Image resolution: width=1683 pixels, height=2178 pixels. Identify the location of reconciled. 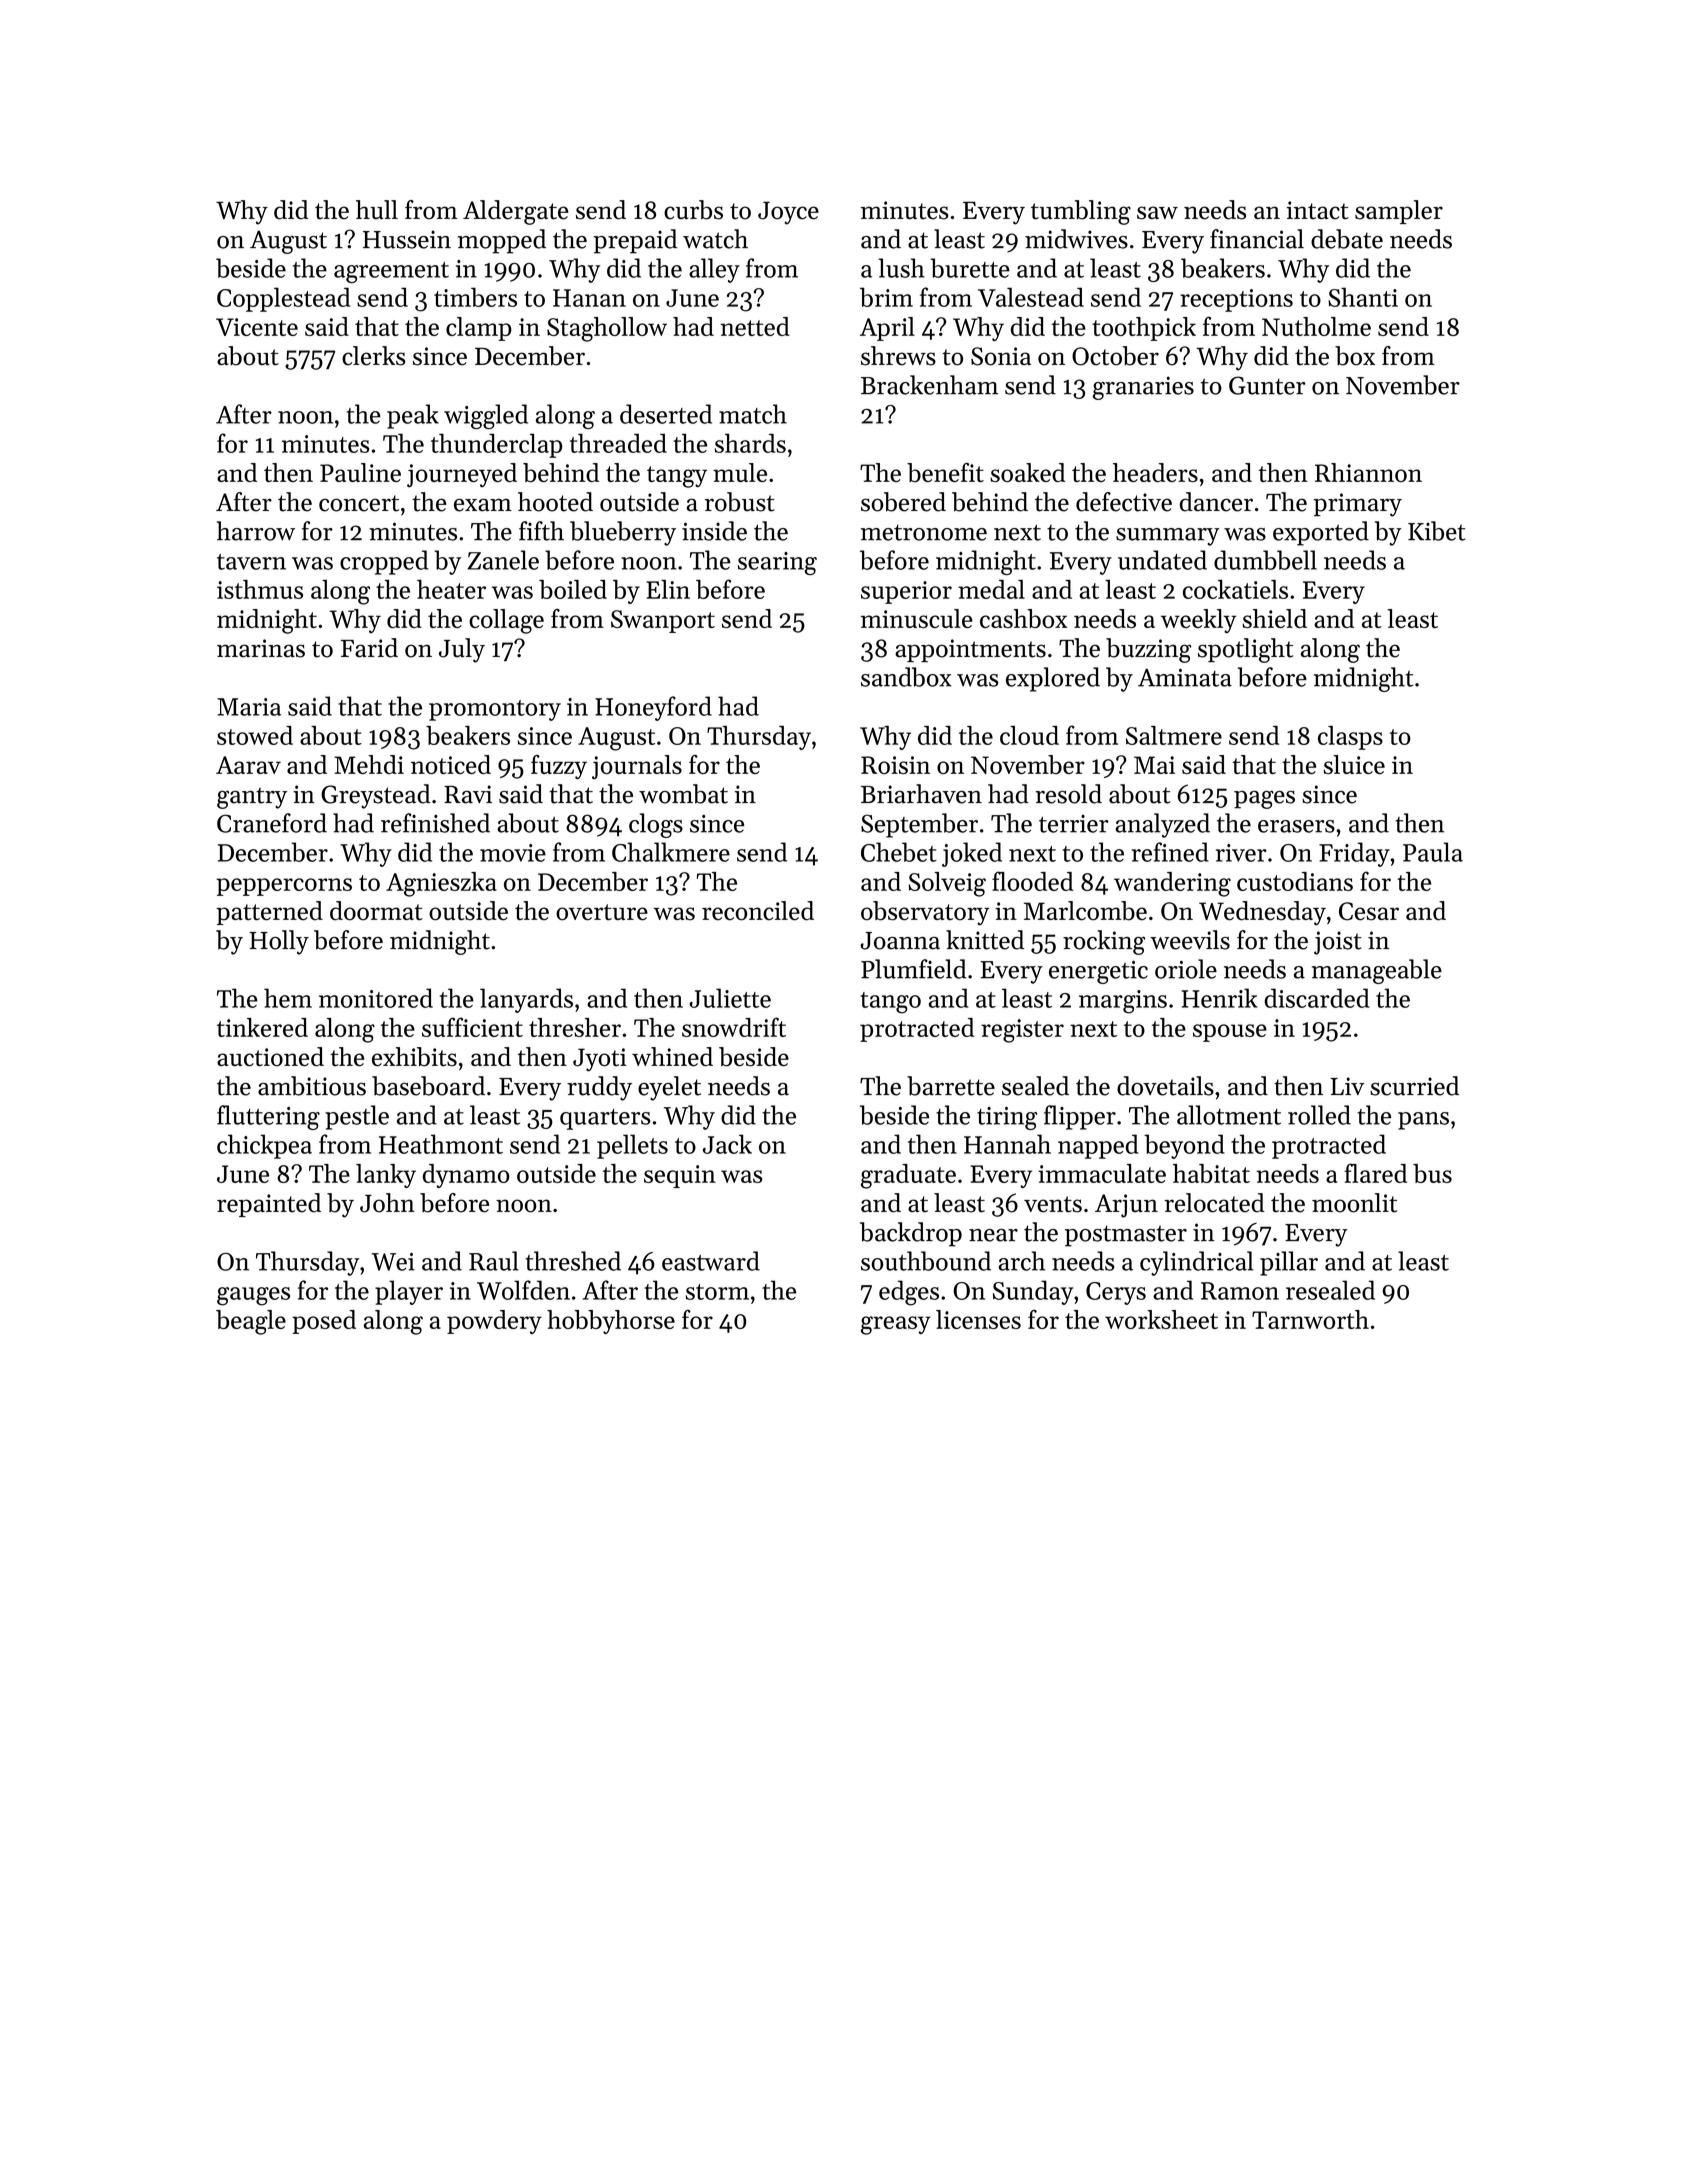
(758, 911).
